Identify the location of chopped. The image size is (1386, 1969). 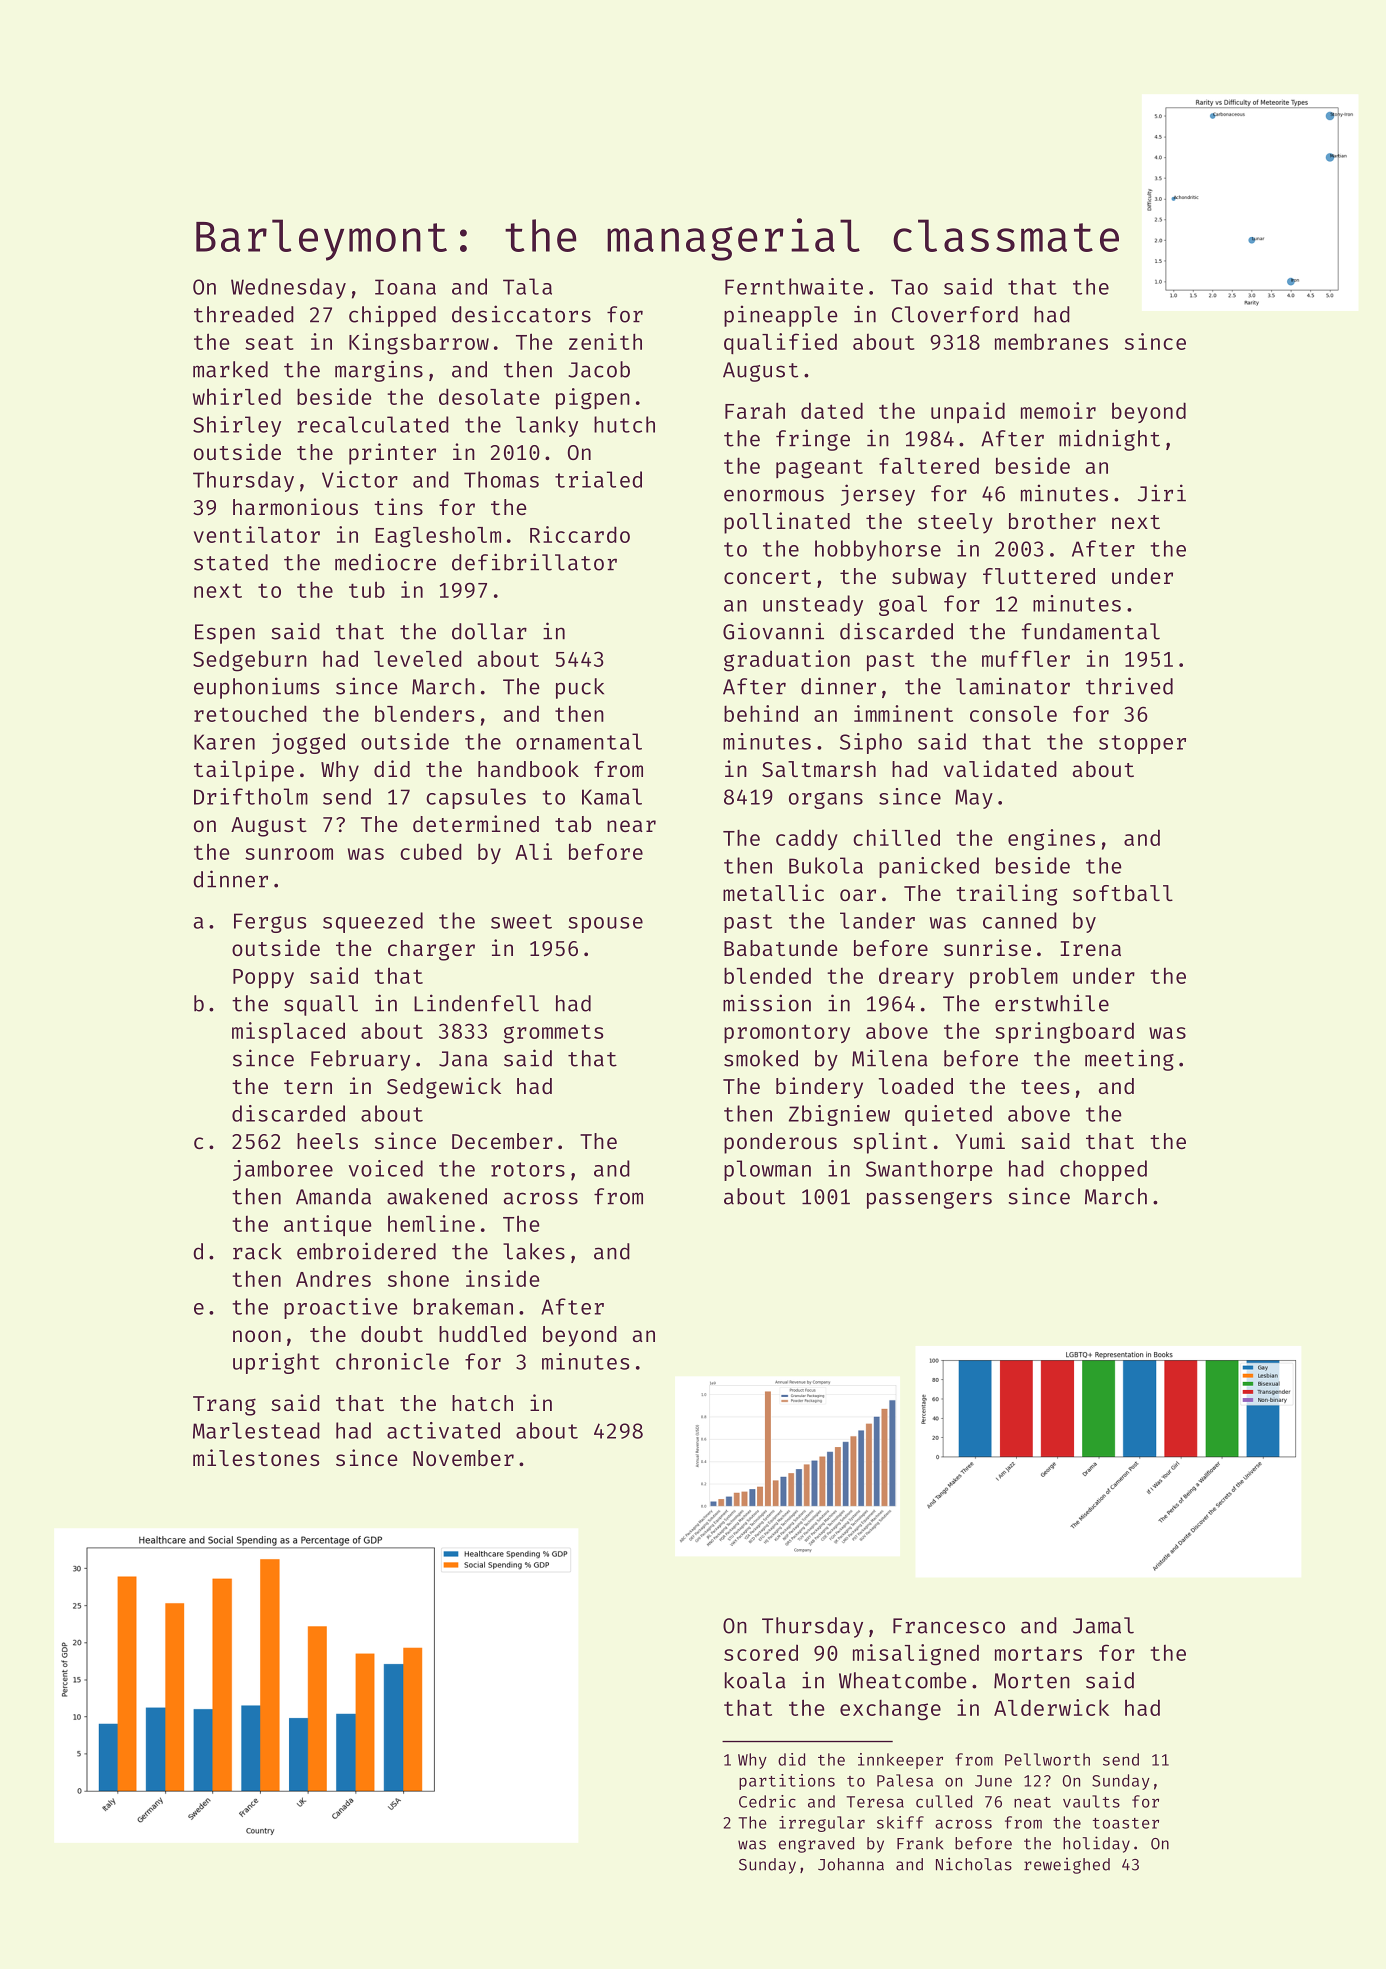
(1103, 1170).
